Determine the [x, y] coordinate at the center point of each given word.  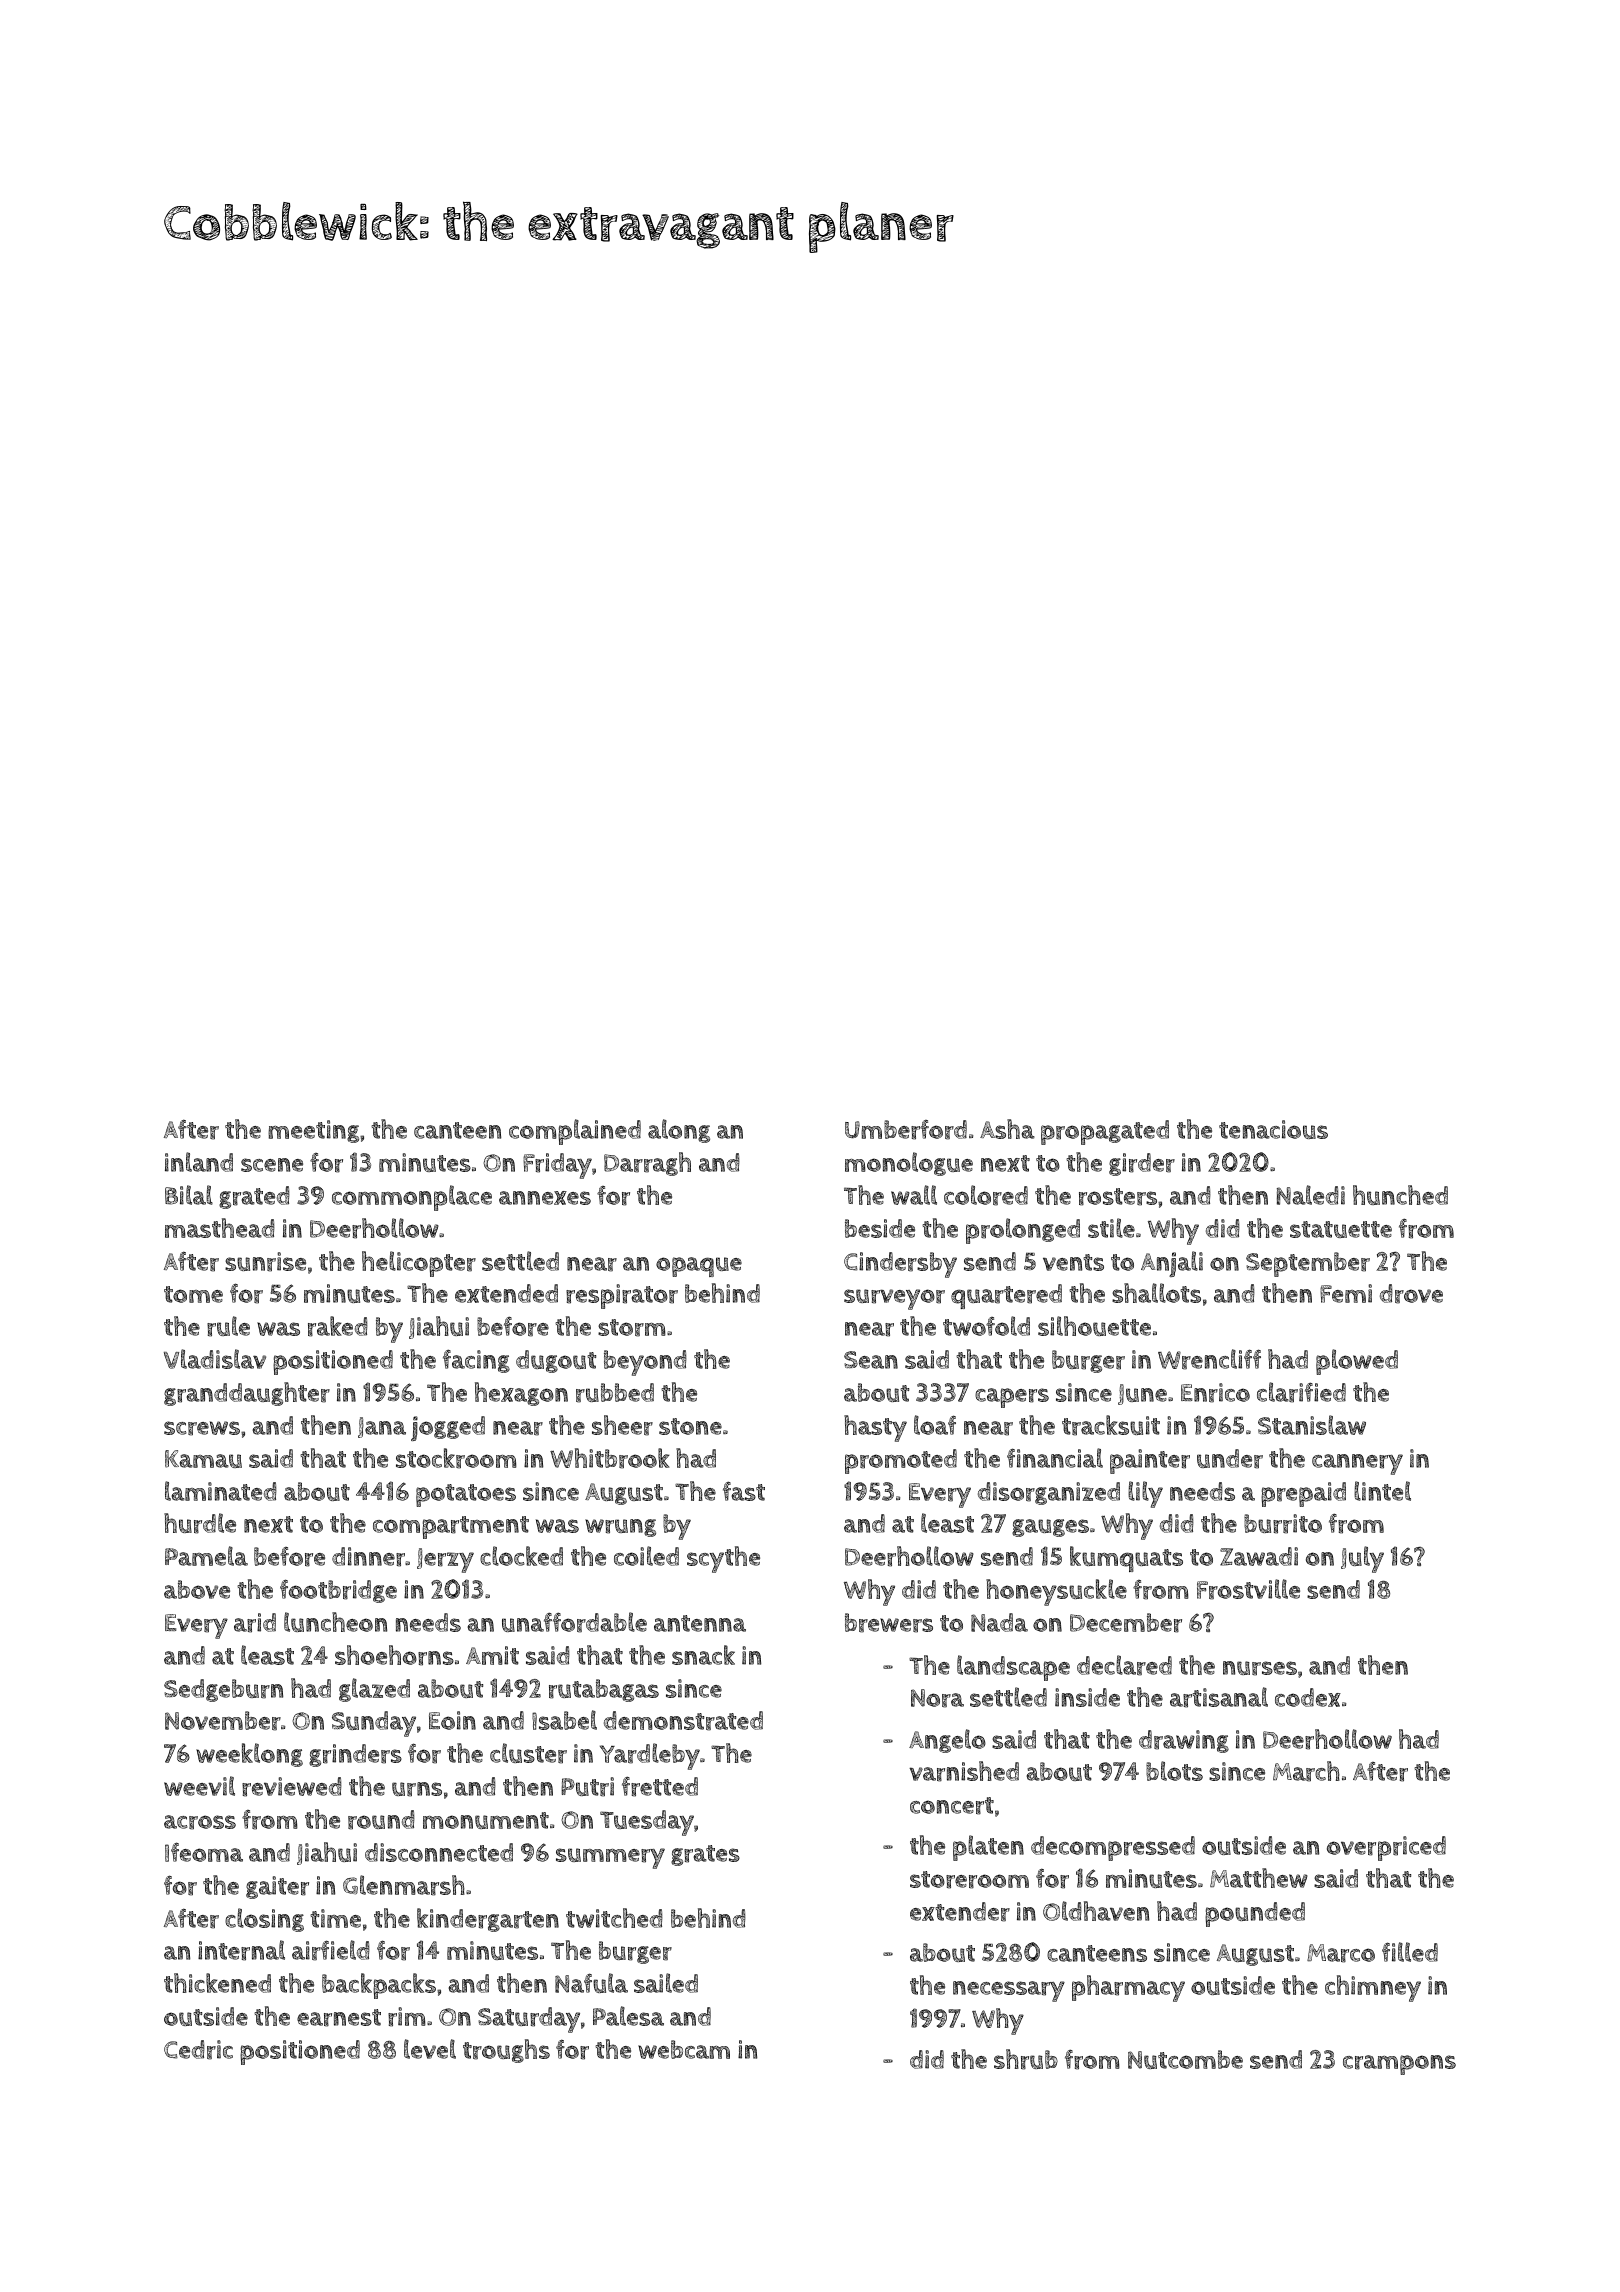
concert [952, 1806]
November [223, 1721]
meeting [313, 1131]
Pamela [206, 1556]
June [1142, 1394]
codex [1308, 1697]
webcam [684, 2049]
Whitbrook [609, 1458]
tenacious [1273, 1129]
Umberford [906, 1130]
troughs [506, 2051]
